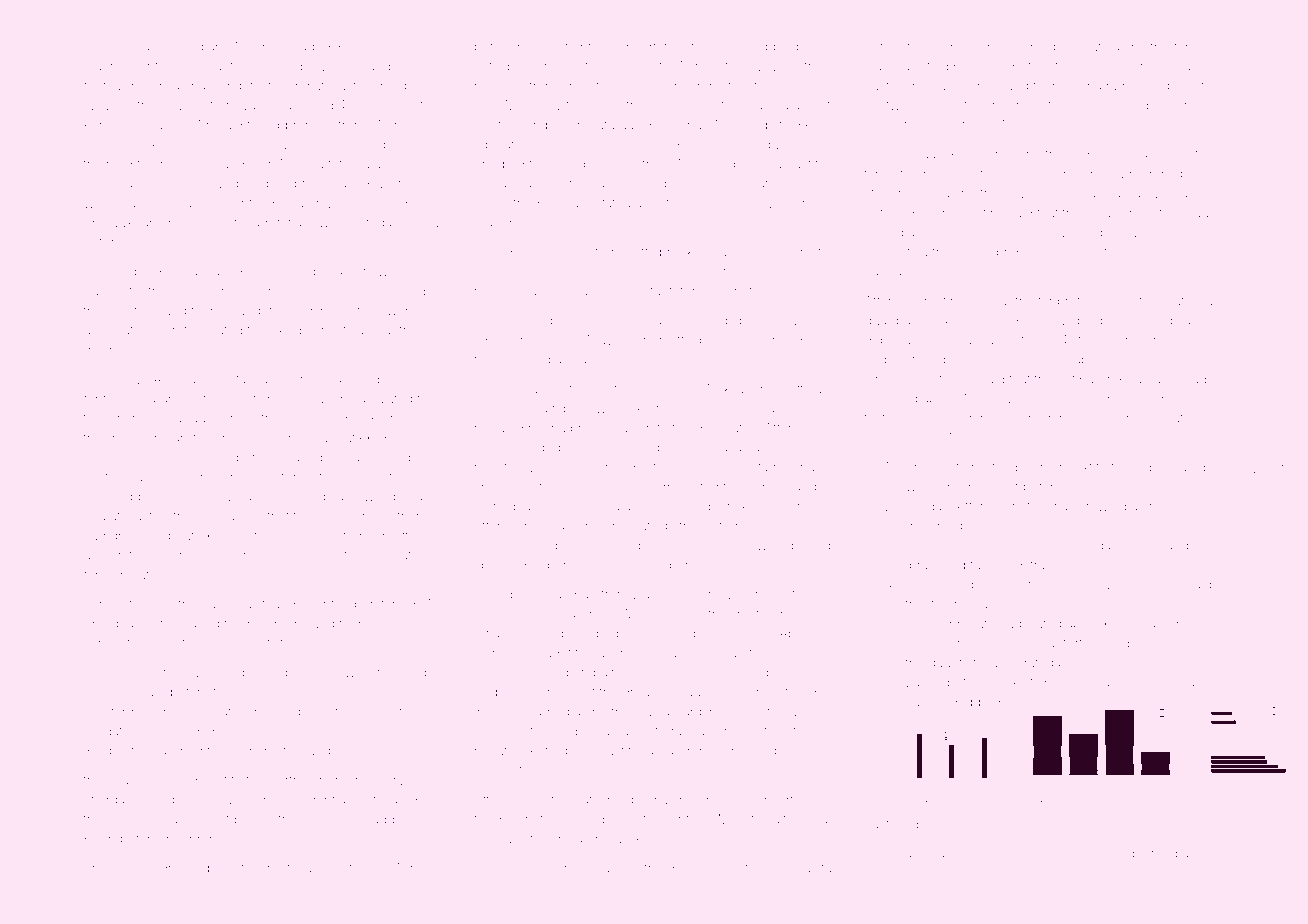 This screenshot has width=1308, height=924. What do you see at coordinates (316, 820) in the screenshot?
I see `chair` at bounding box center [316, 820].
